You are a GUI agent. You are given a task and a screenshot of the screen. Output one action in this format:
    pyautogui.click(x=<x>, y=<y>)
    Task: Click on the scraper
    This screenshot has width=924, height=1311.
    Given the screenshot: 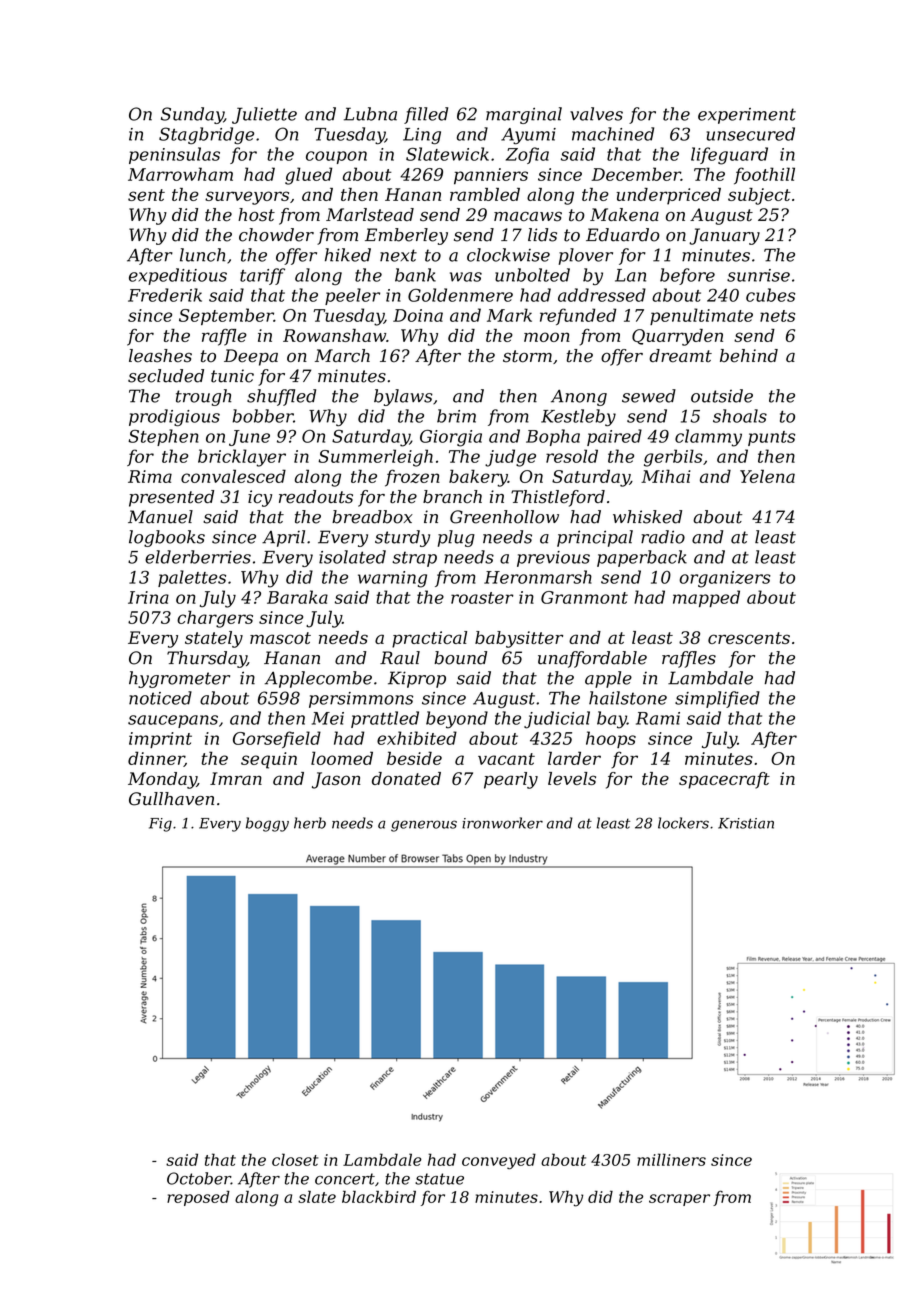 What is the action you would take?
    pyautogui.click(x=679, y=1200)
